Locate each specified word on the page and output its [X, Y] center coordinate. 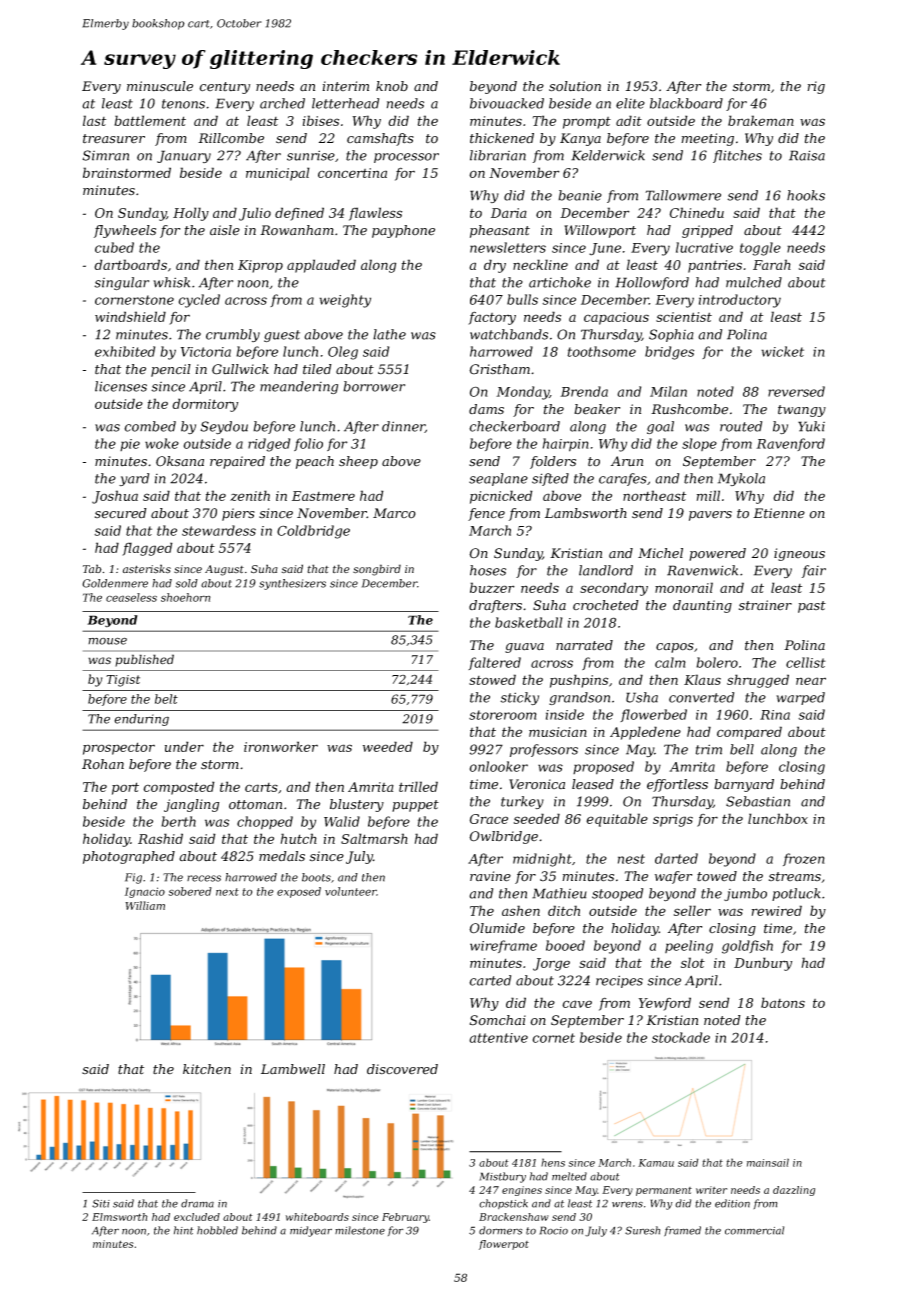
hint [184, 1230]
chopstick [503, 1204]
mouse [107, 641]
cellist [806, 662]
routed [741, 426]
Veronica [537, 784]
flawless [375, 214]
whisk [171, 282]
